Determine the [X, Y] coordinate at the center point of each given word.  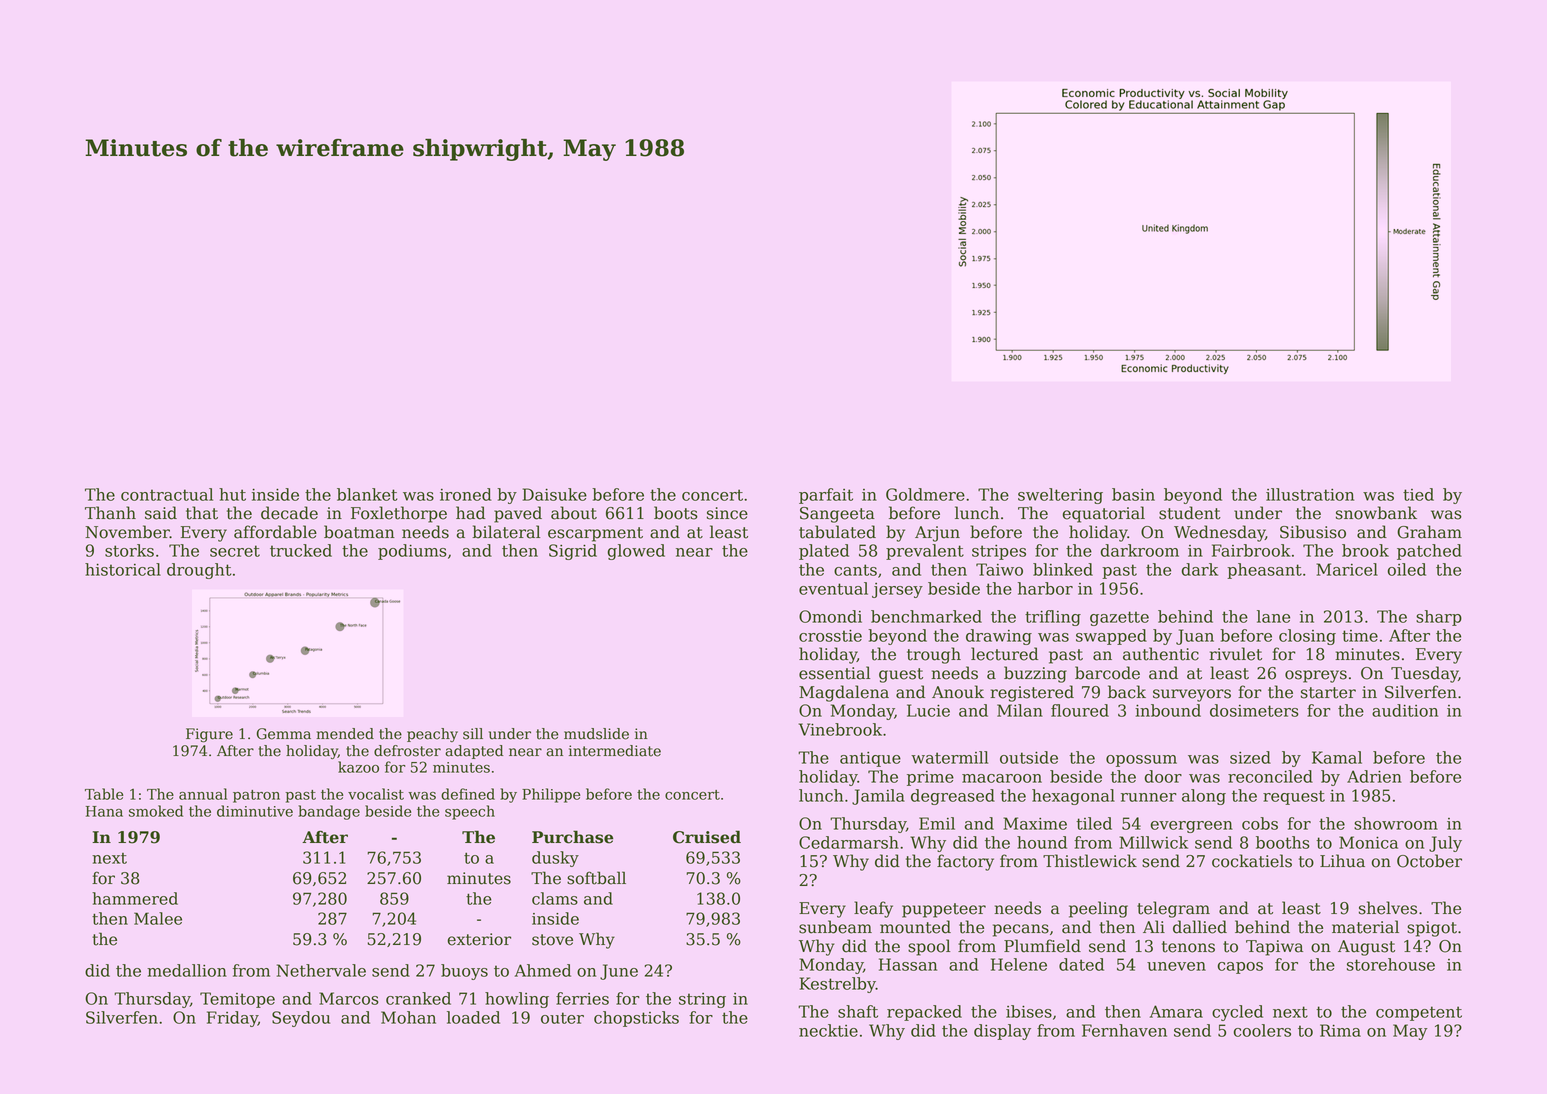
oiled [1407, 569]
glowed [636, 552]
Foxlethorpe [399, 514]
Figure [209, 735]
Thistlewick [1090, 861]
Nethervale [321, 970]
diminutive [255, 811]
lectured [1004, 654]
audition [1405, 710]
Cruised [707, 837]
